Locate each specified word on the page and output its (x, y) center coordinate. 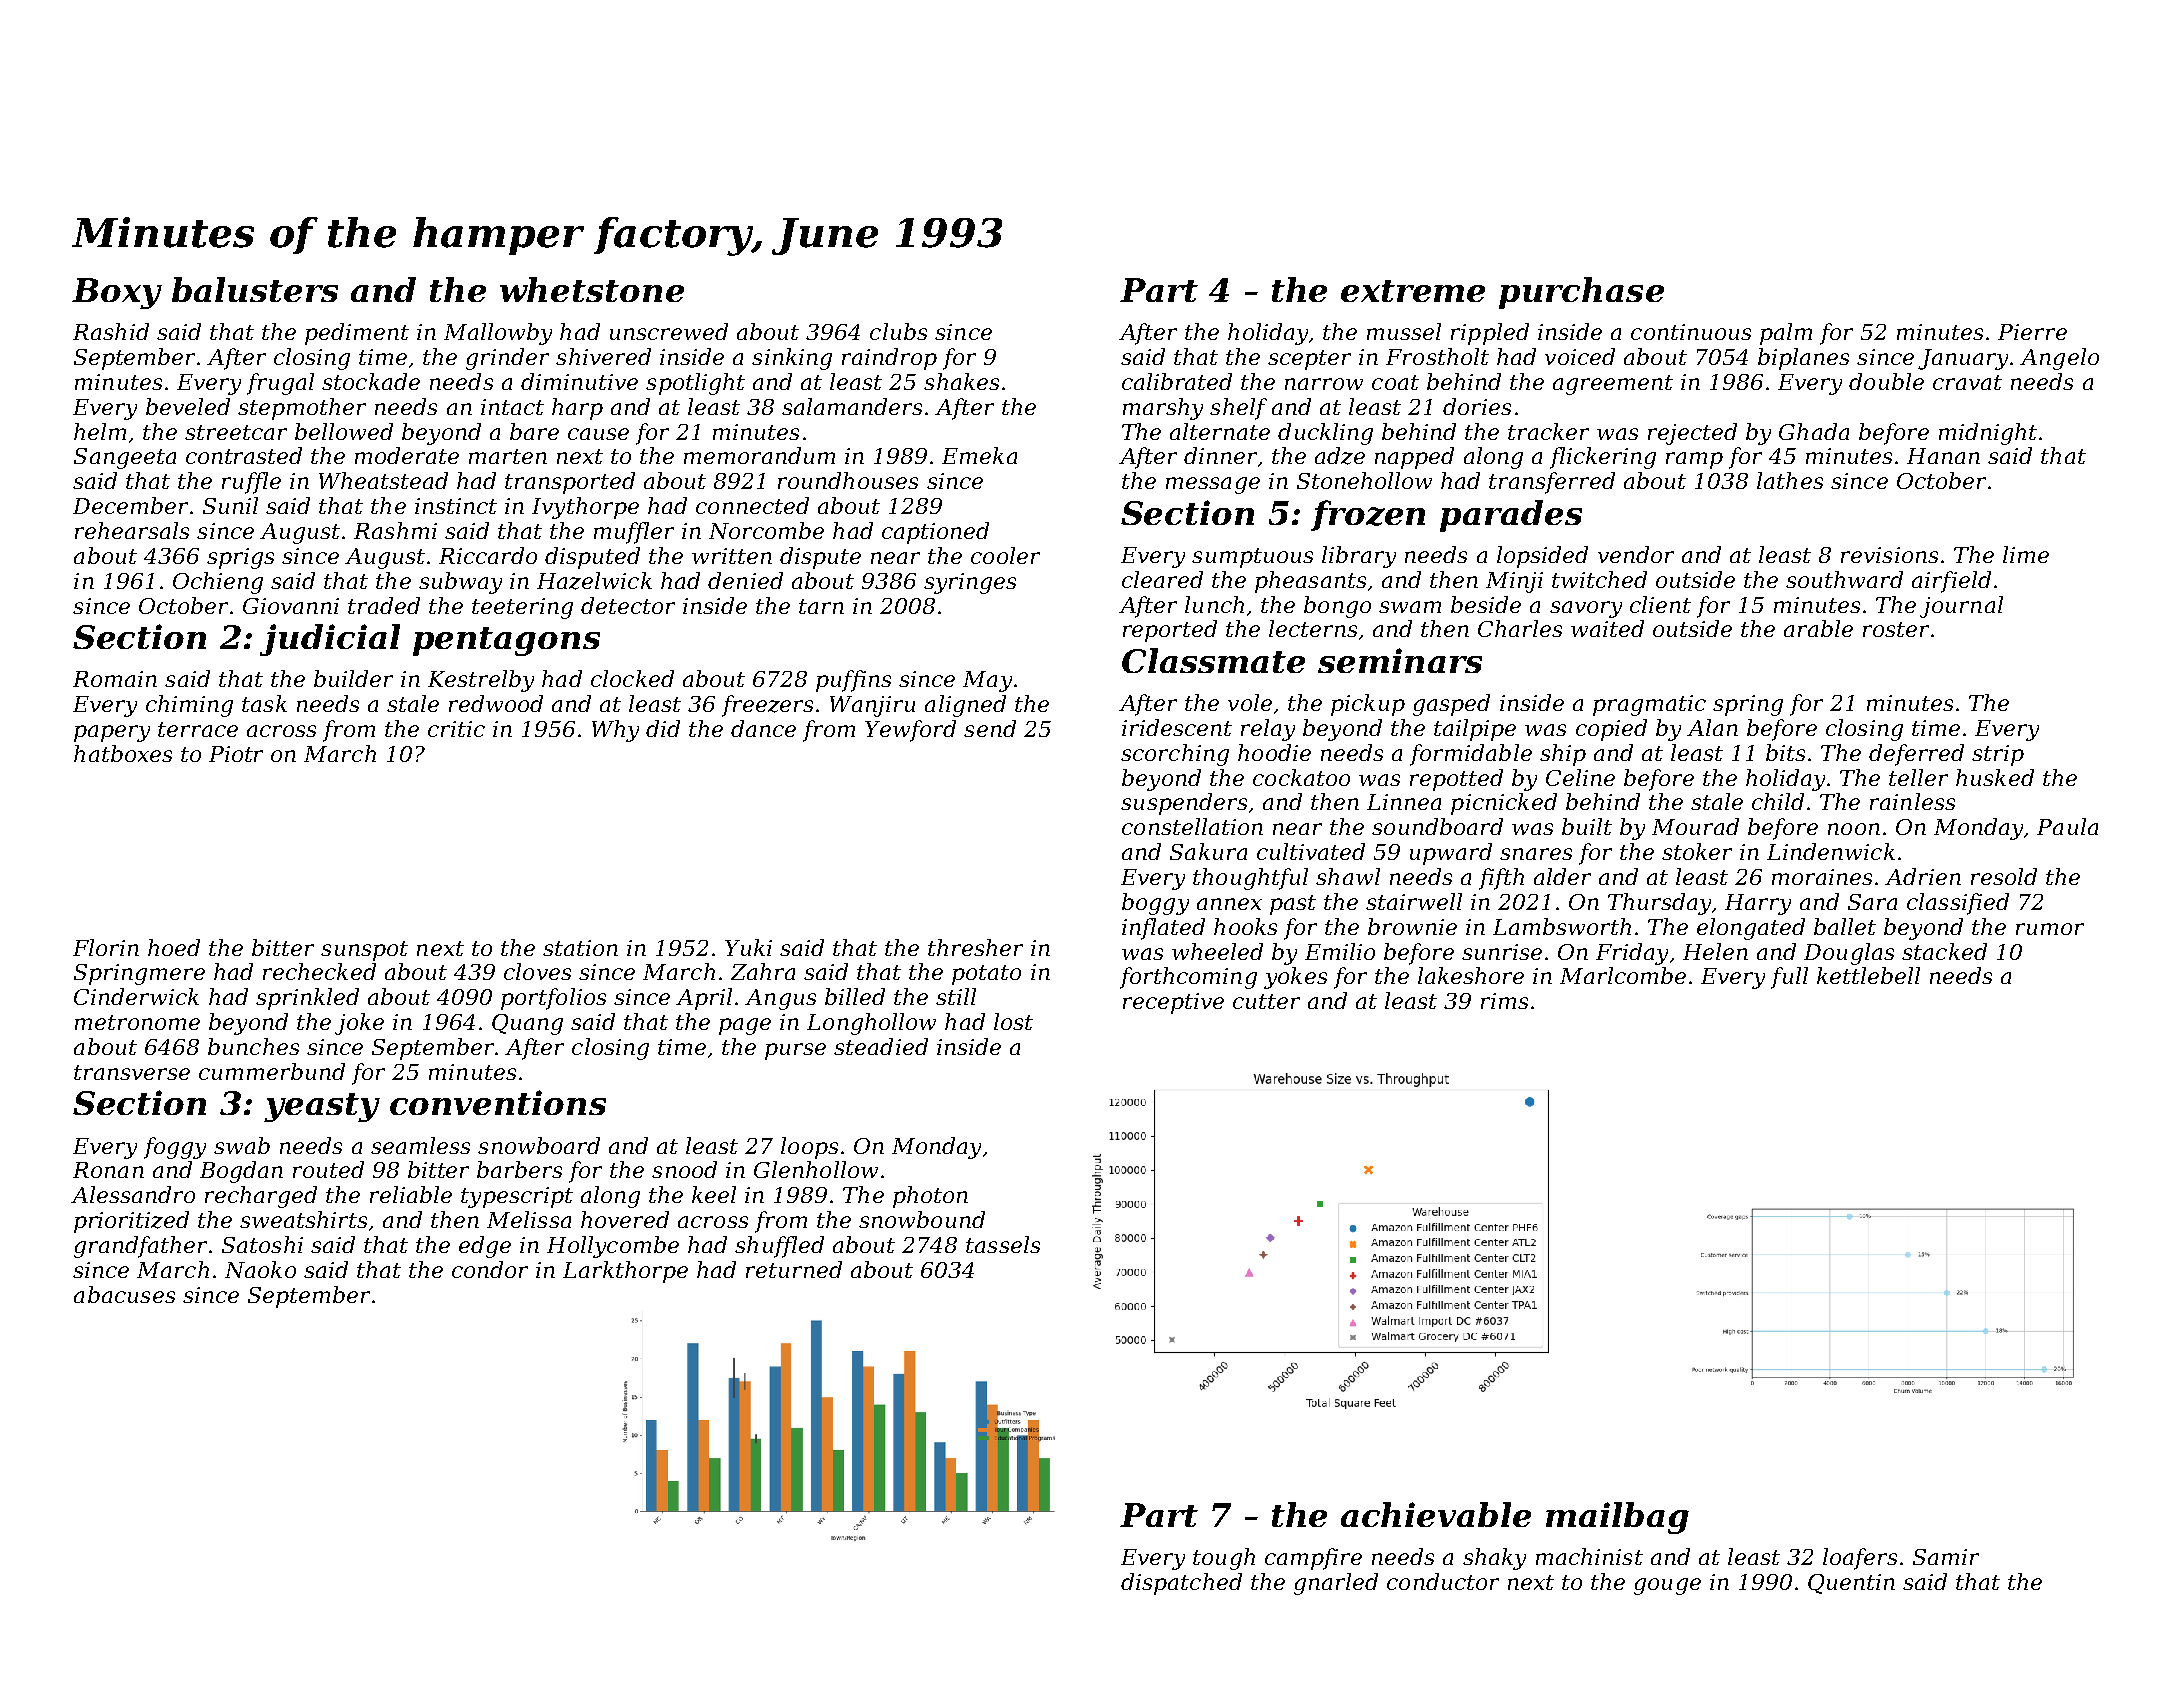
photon (930, 1197)
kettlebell (1868, 975)
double (1886, 381)
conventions (498, 1102)
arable (1818, 628)
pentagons (506, 641)
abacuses (124, 1294)
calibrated (1177, 381)
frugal (280, 384)
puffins (853, 681)
